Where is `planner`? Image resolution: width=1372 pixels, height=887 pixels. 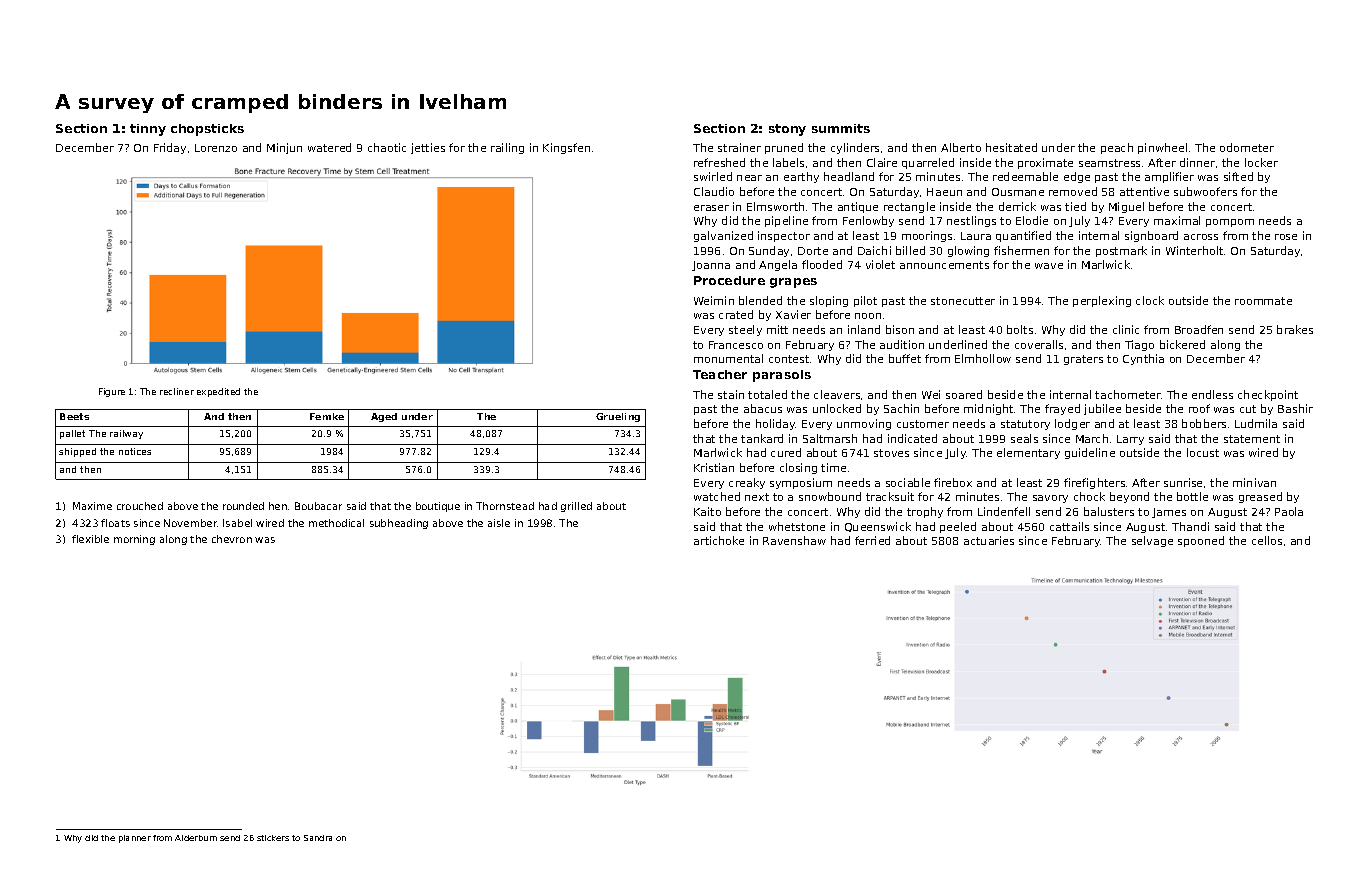 planner is located at coordinates (135, 839).
